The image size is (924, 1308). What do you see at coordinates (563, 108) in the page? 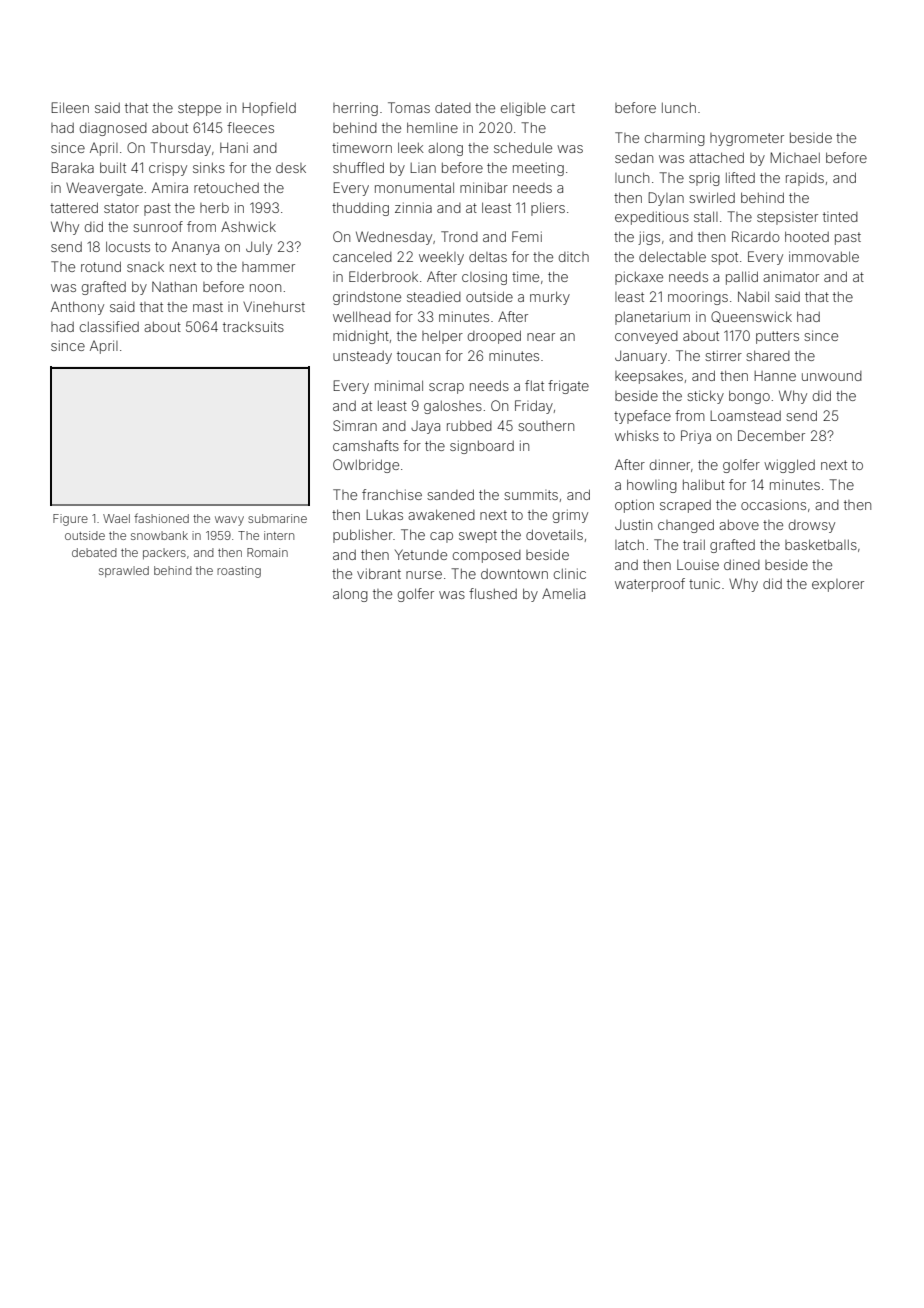
I see `cart` at bounding box center [563, 108].
